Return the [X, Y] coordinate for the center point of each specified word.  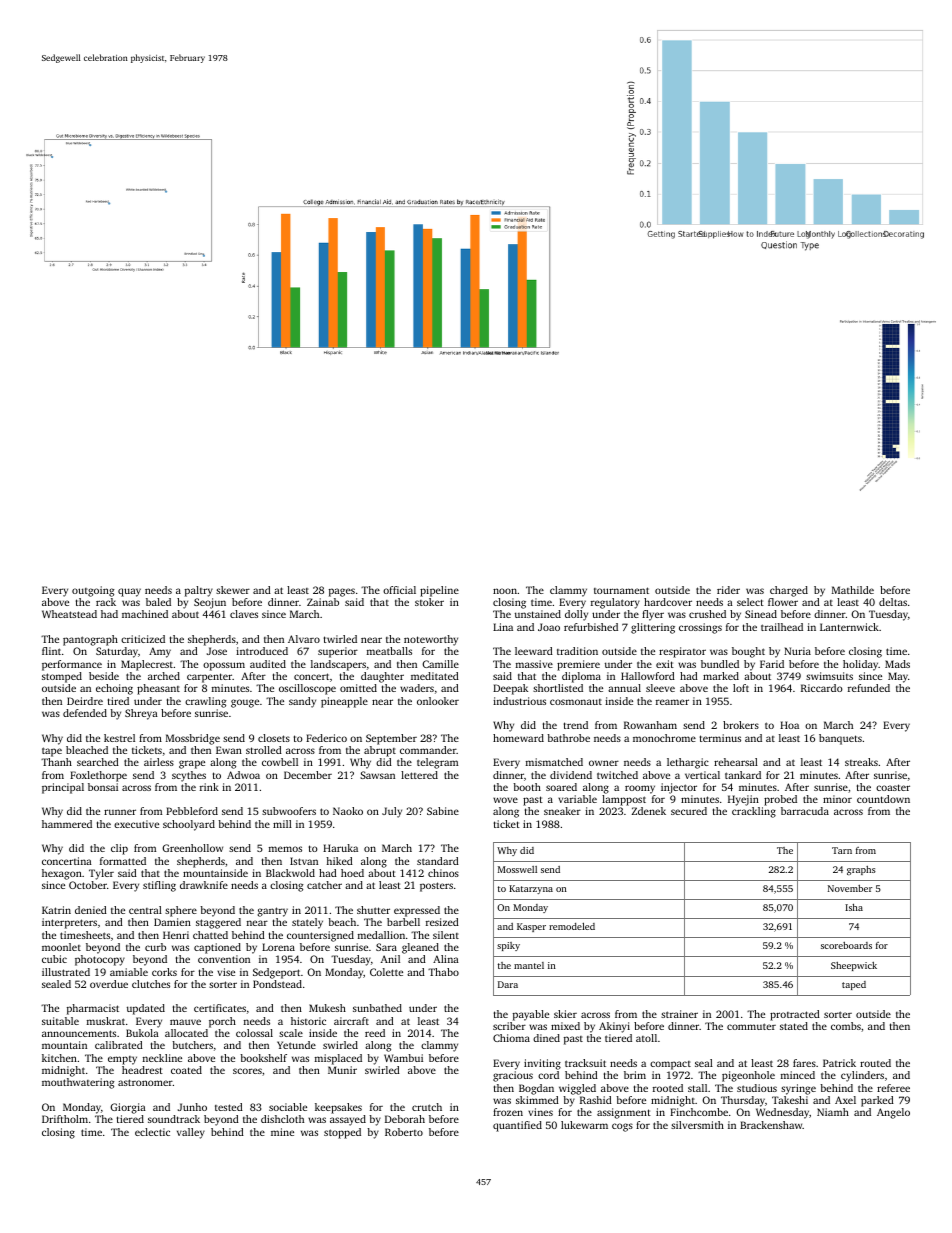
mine [282, 1132]
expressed [417, 911]
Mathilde [853, 590]
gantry [272, 912]
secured [689, 811]
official [399, 590]
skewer [233, 590]
